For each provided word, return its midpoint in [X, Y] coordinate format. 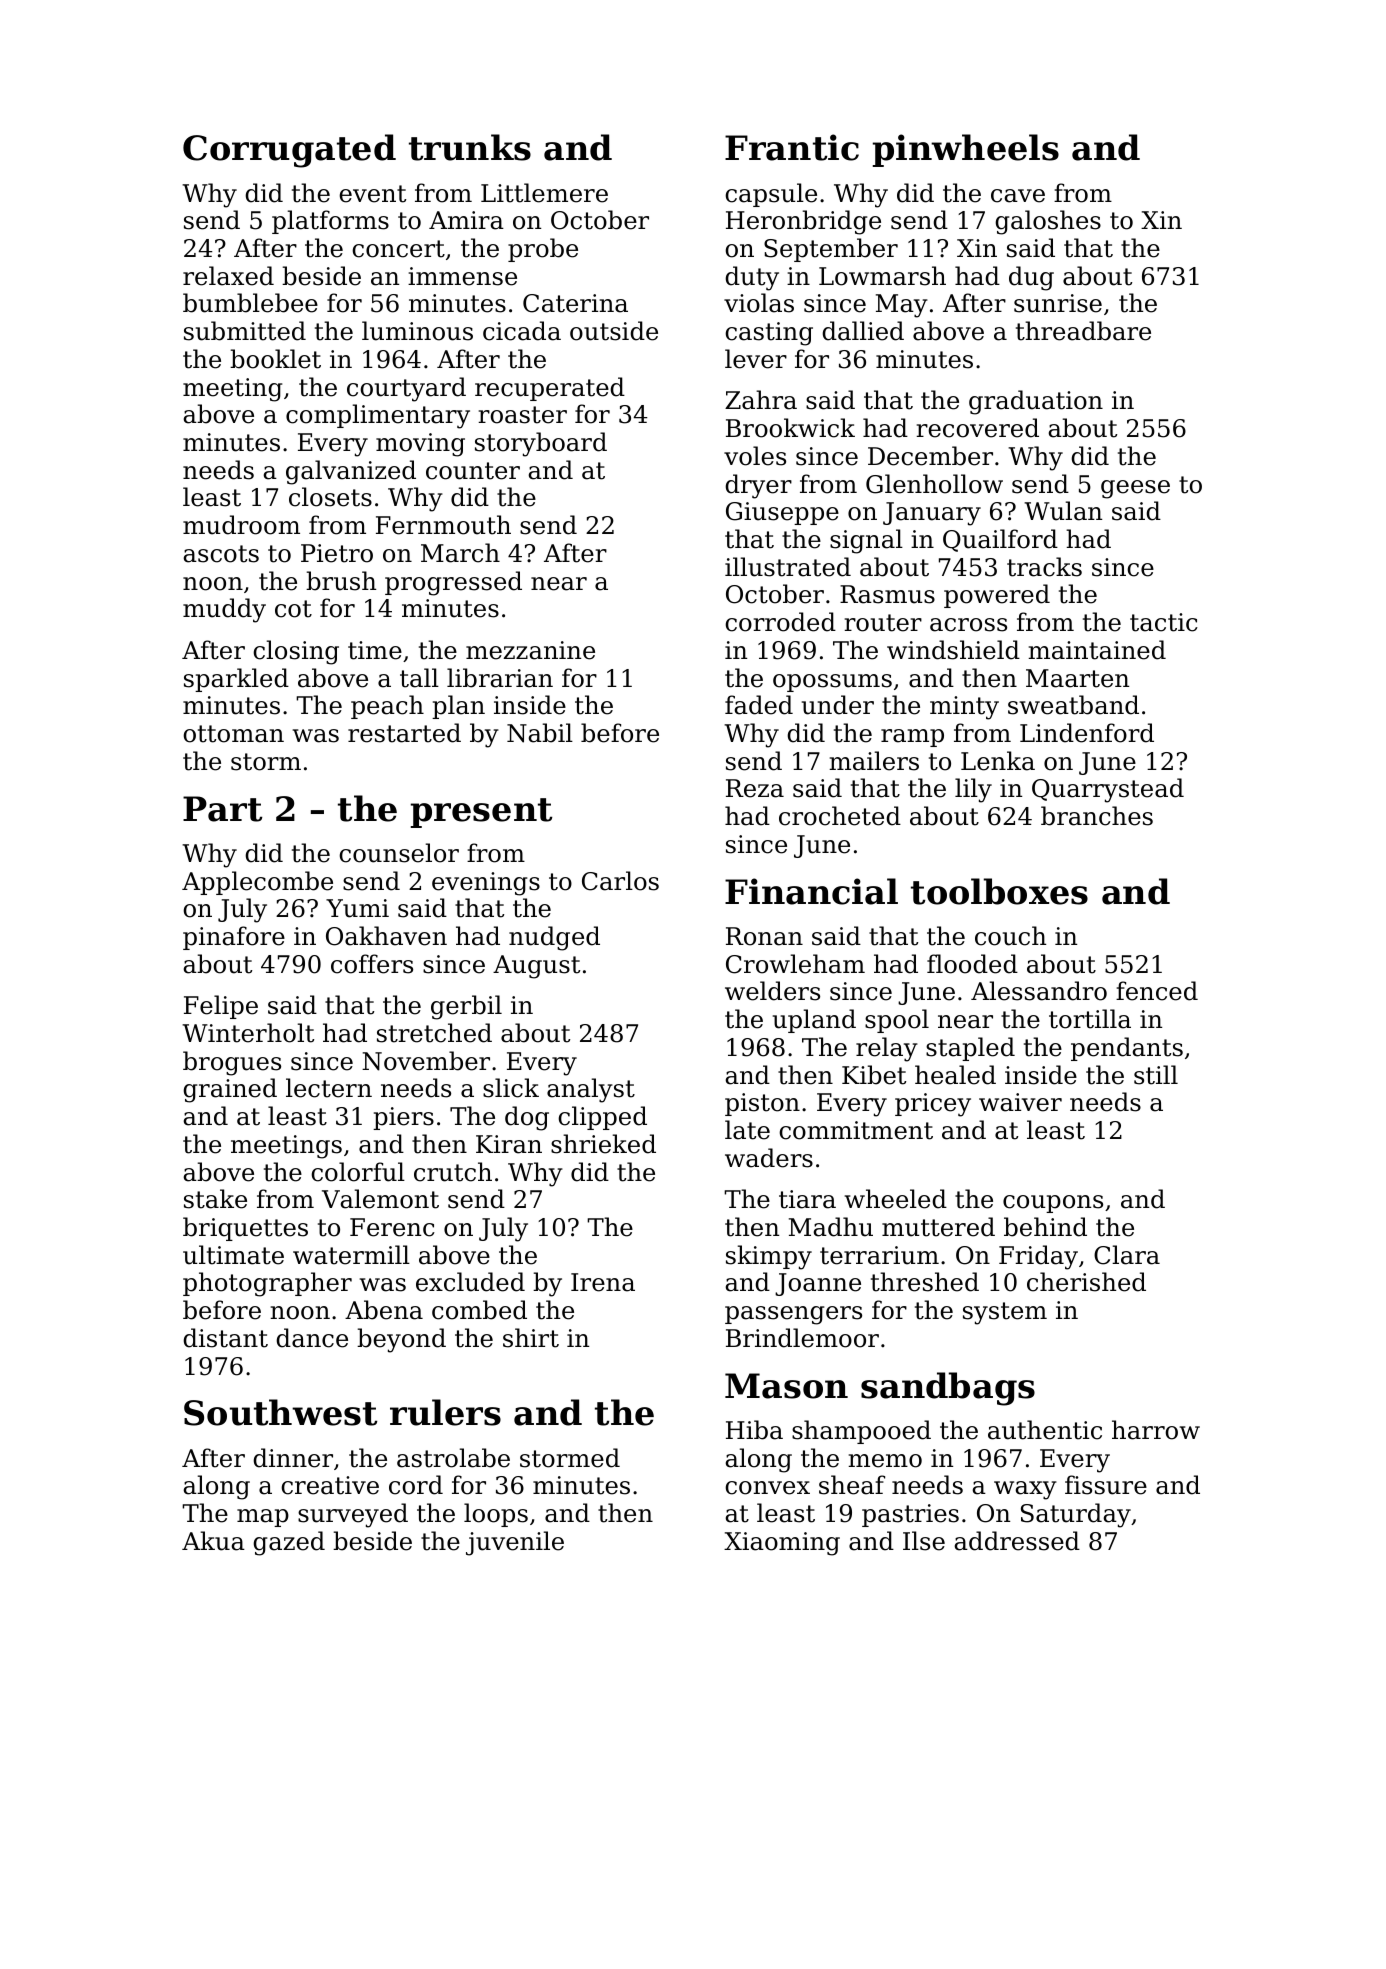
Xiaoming [782, 1544]
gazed [289, 1543]
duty [752, 278]
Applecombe [257, 883]
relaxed [228, 276]
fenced [1157, 991]
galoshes [1048, 222]
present [481, 813]
